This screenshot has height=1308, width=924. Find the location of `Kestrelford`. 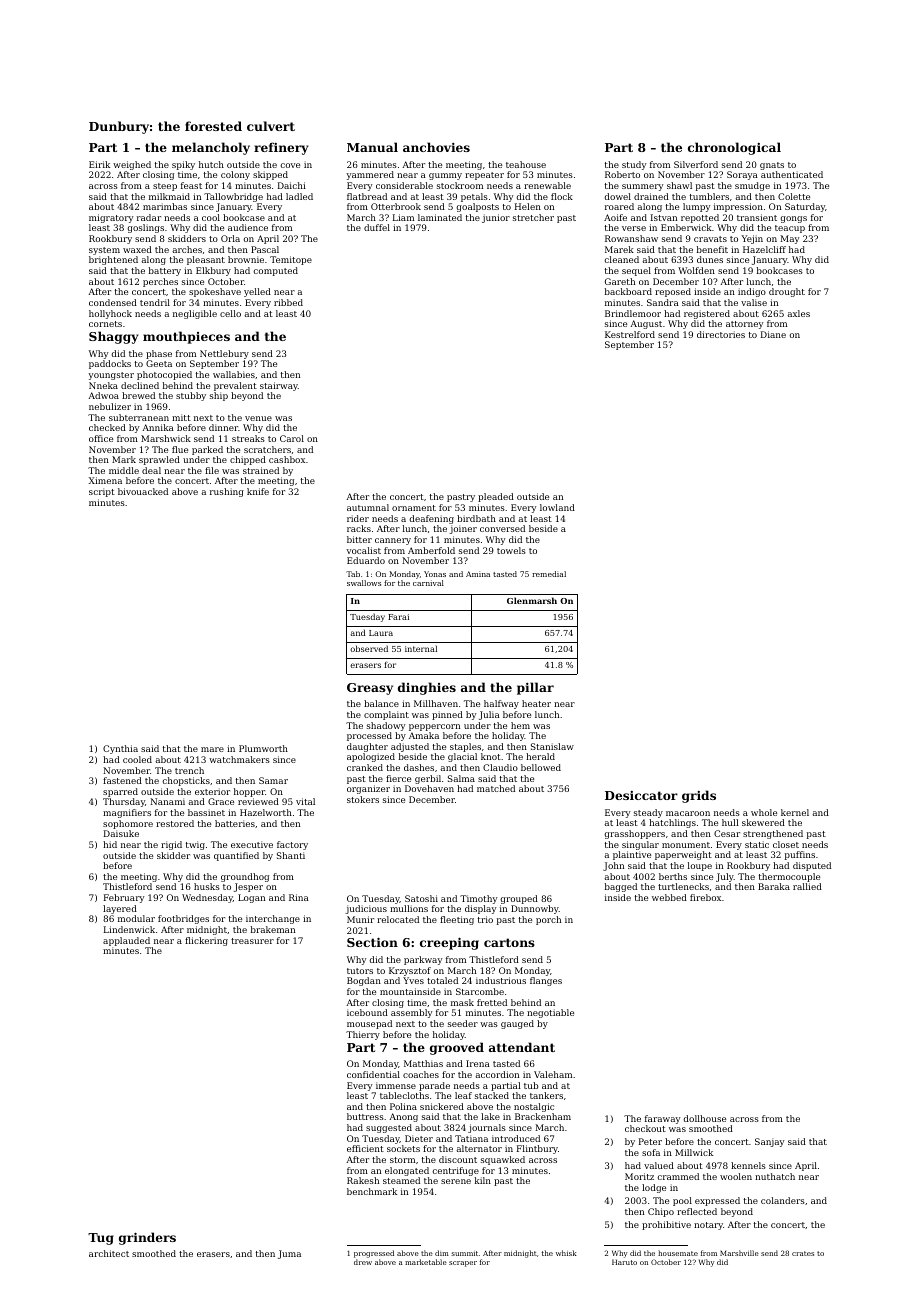

Kestrelford is located at coordinates (630, 334).
